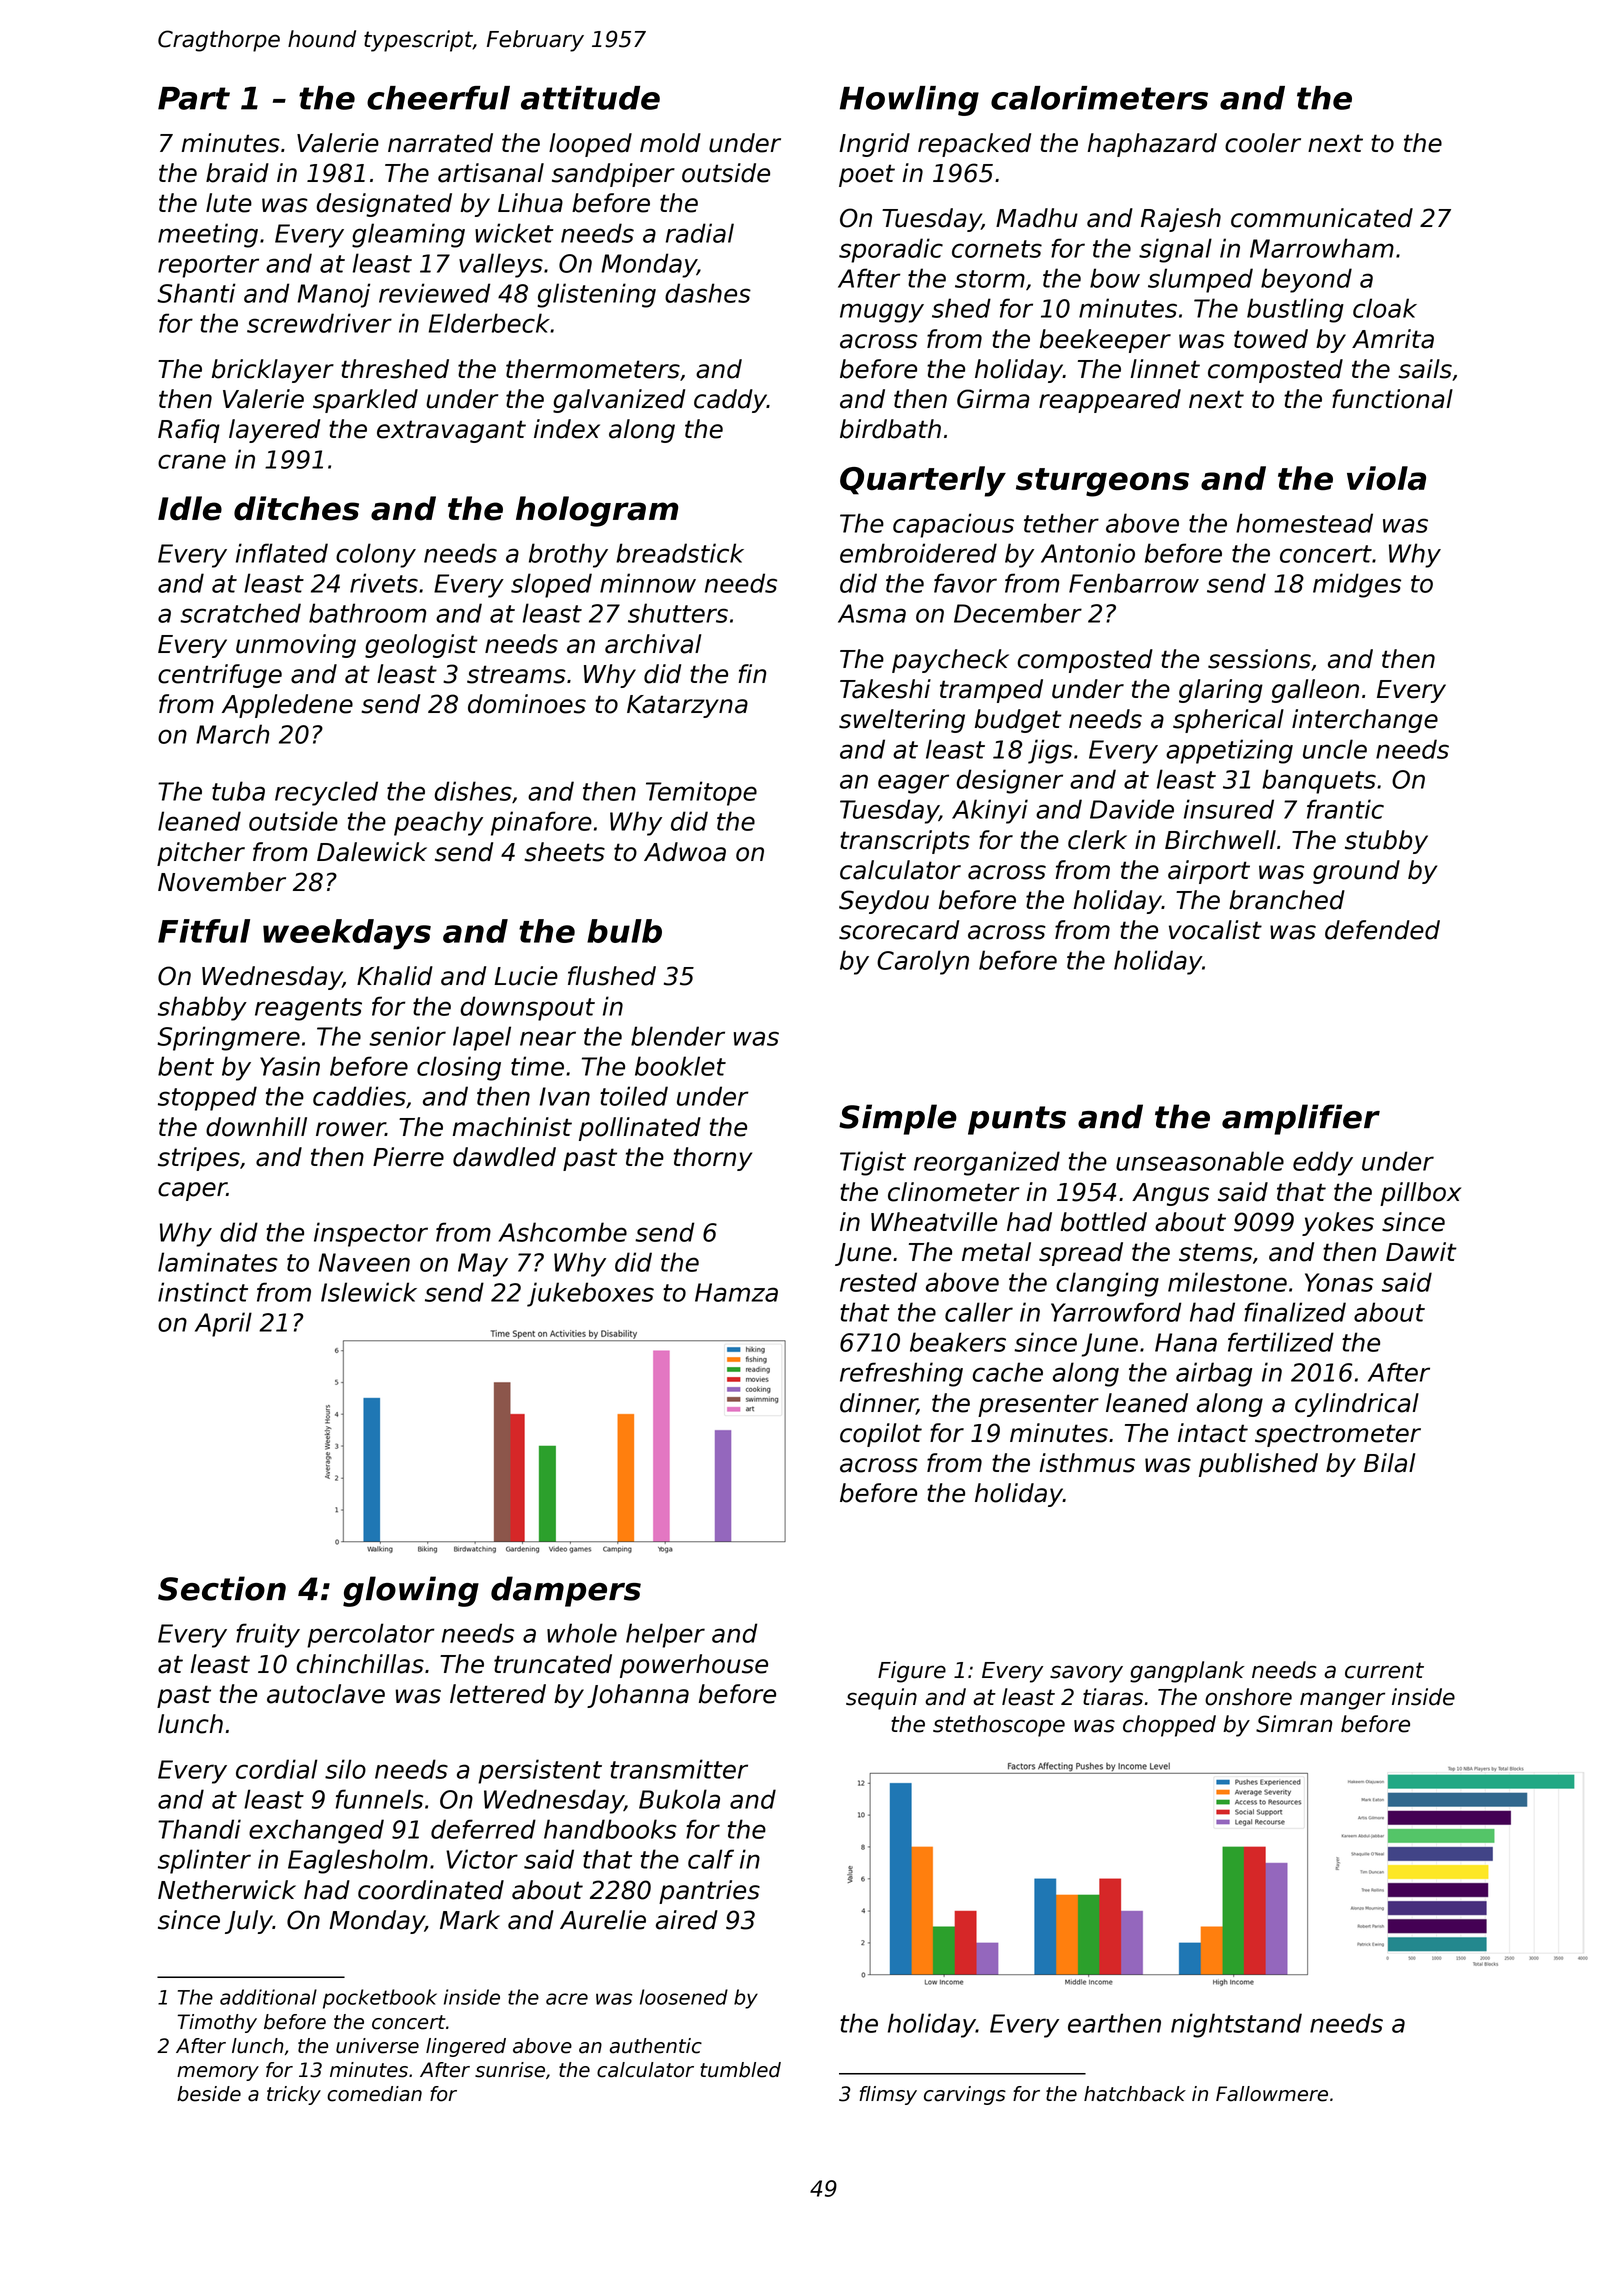  I want to click on Fenbarrow, so click(1134, 583).
